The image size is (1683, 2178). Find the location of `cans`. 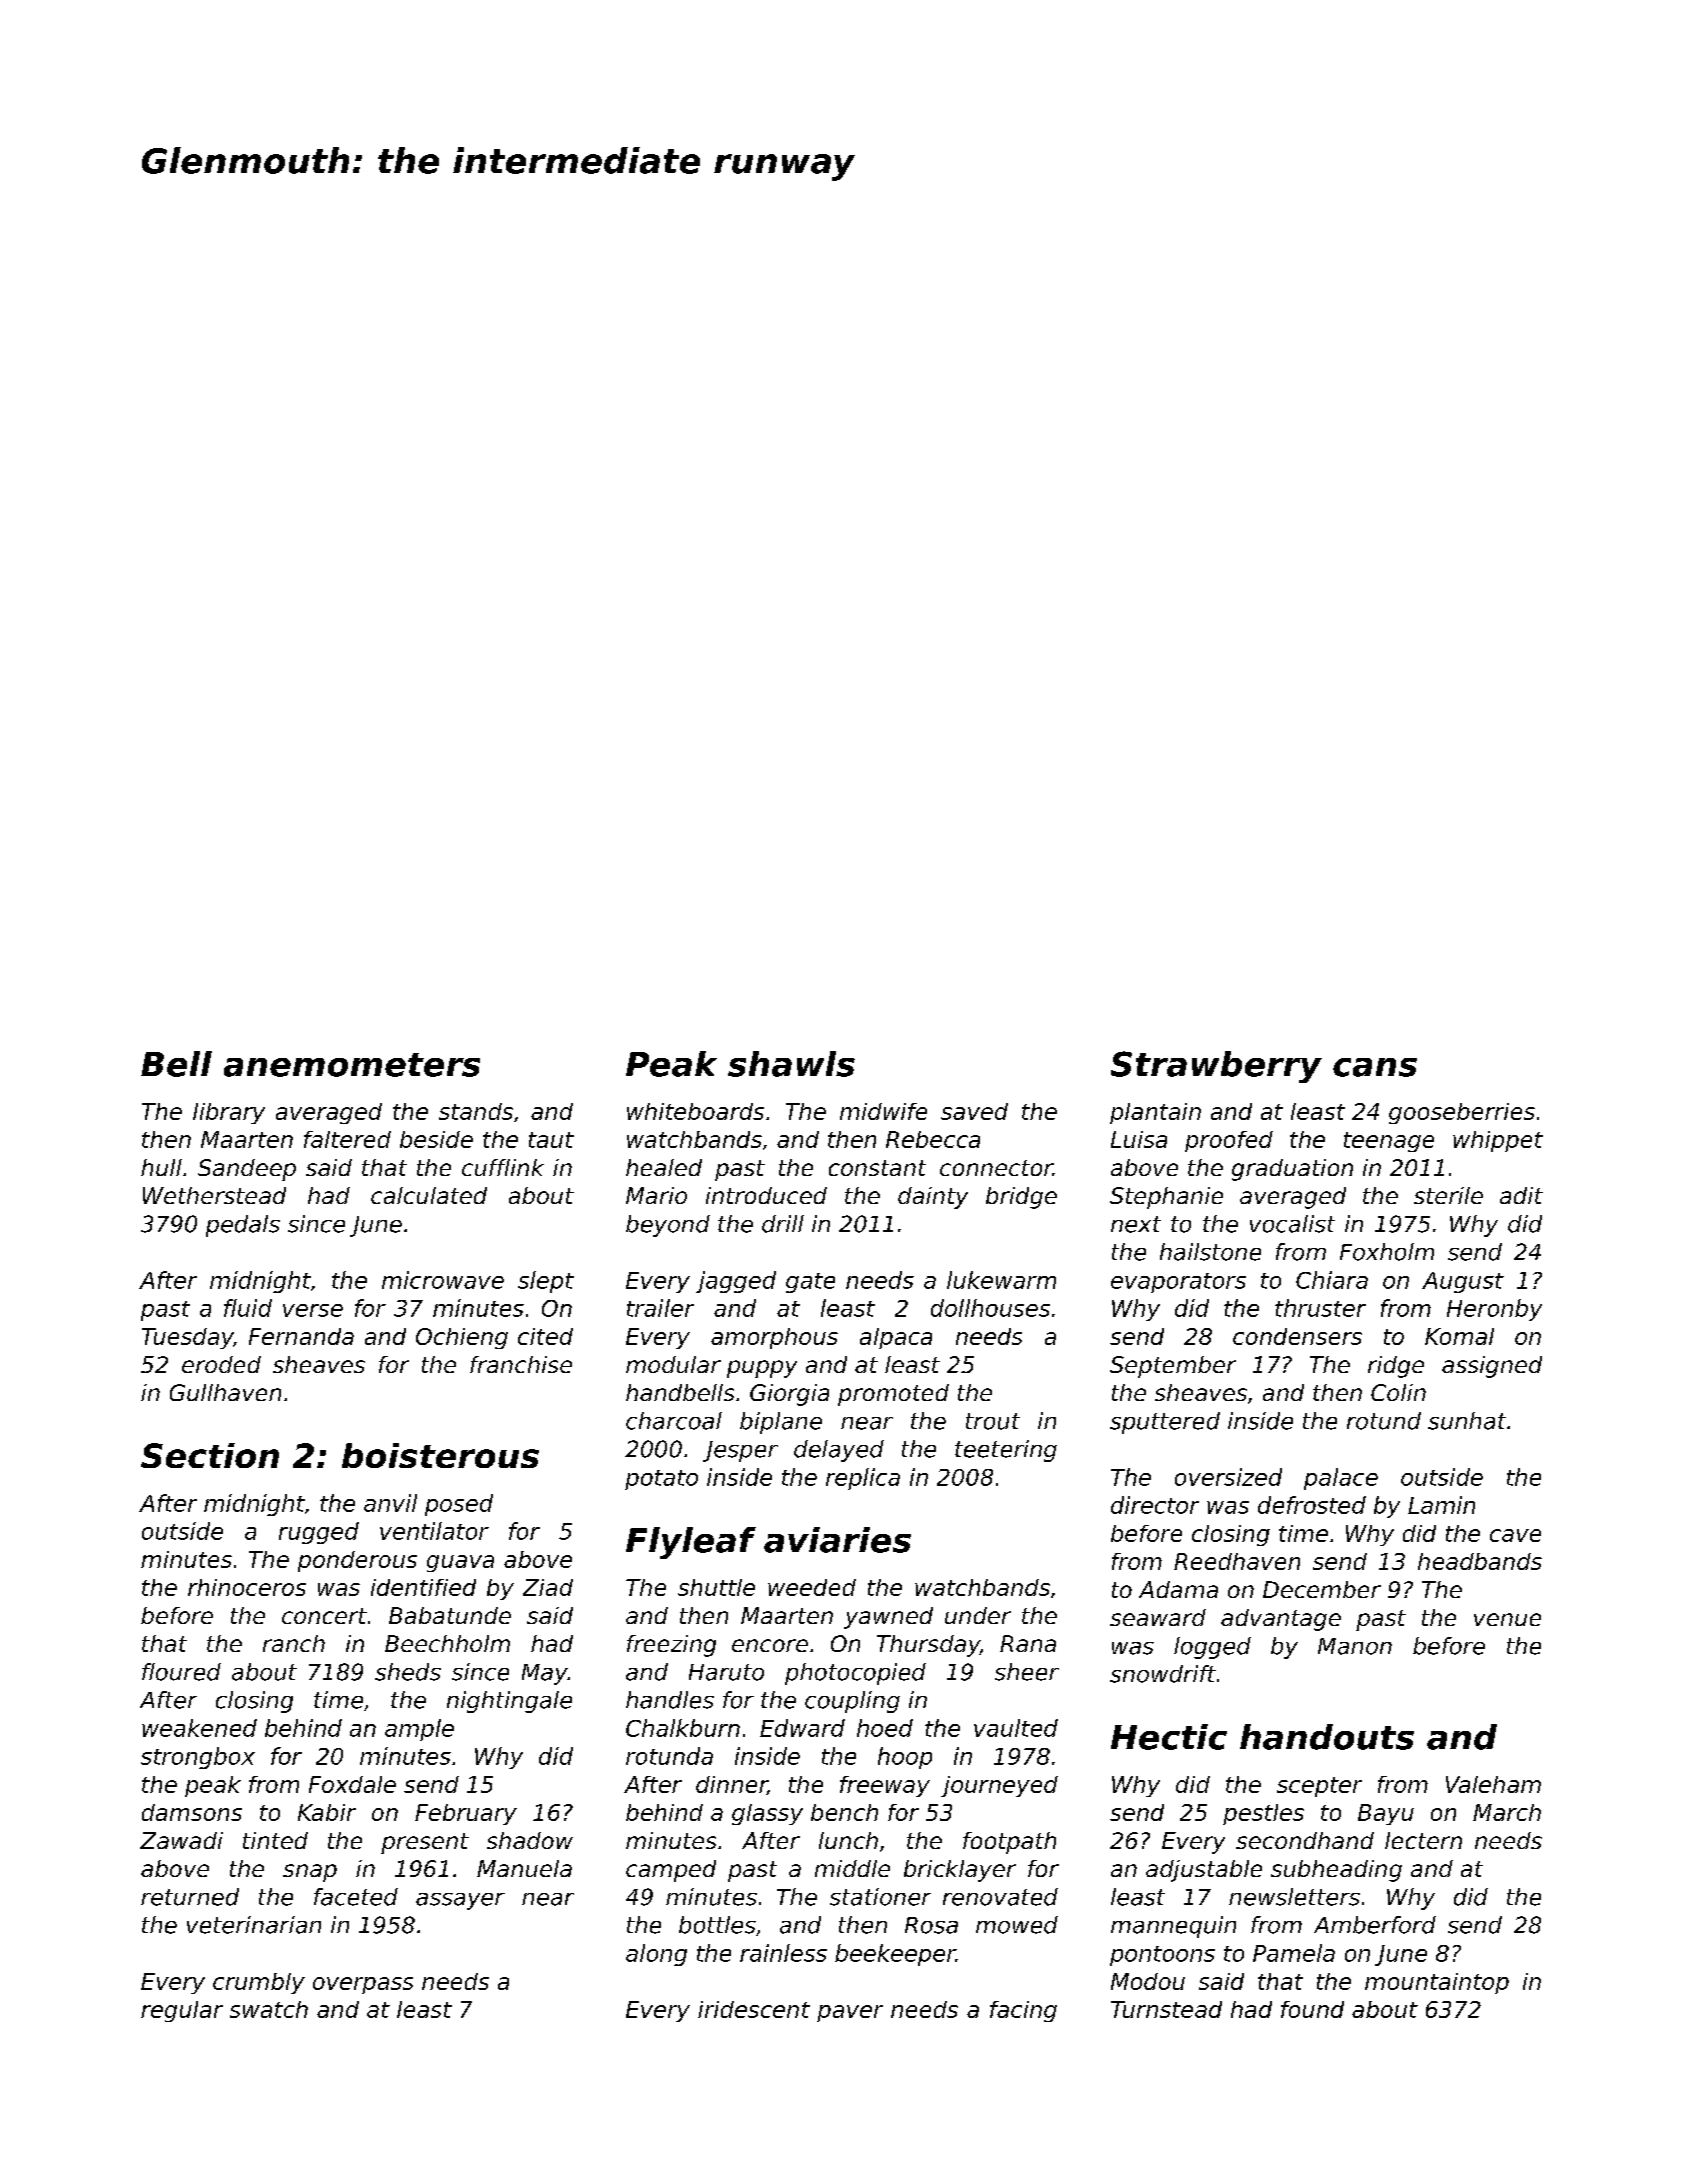

cans is located at coordinates (1375, 1067).
